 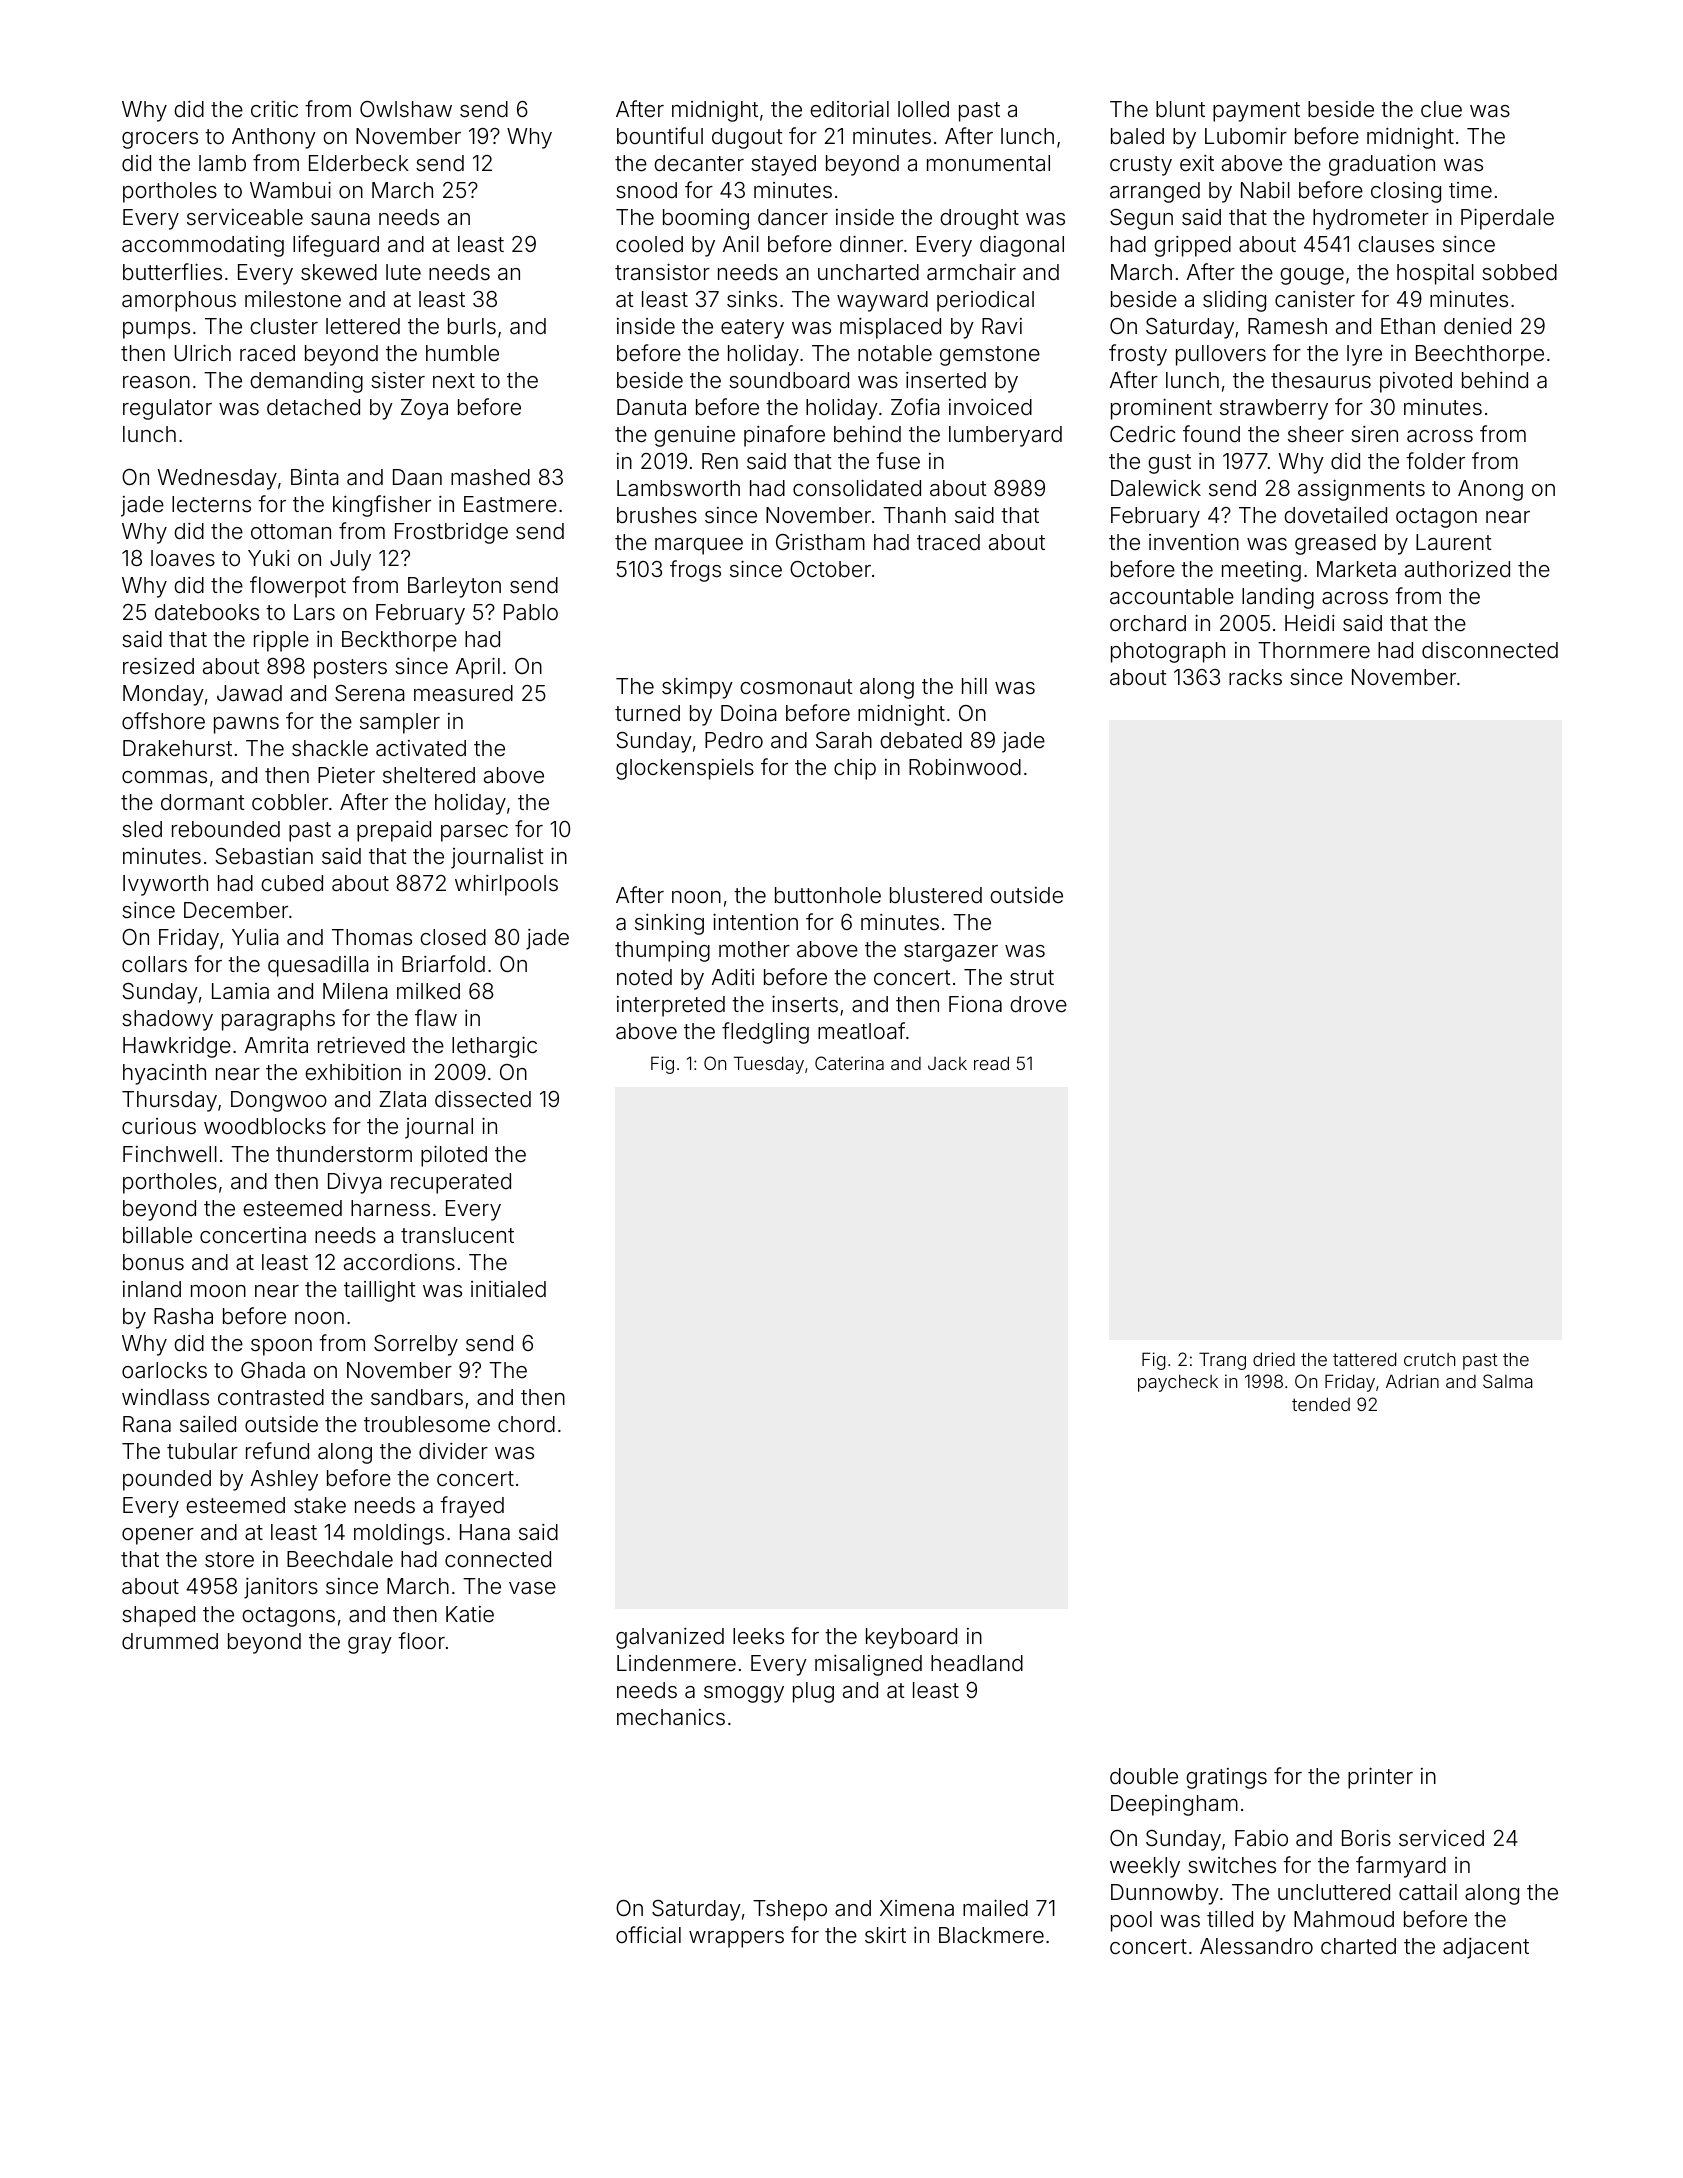 I want to click on clue, so click(x=1441, y=109).
